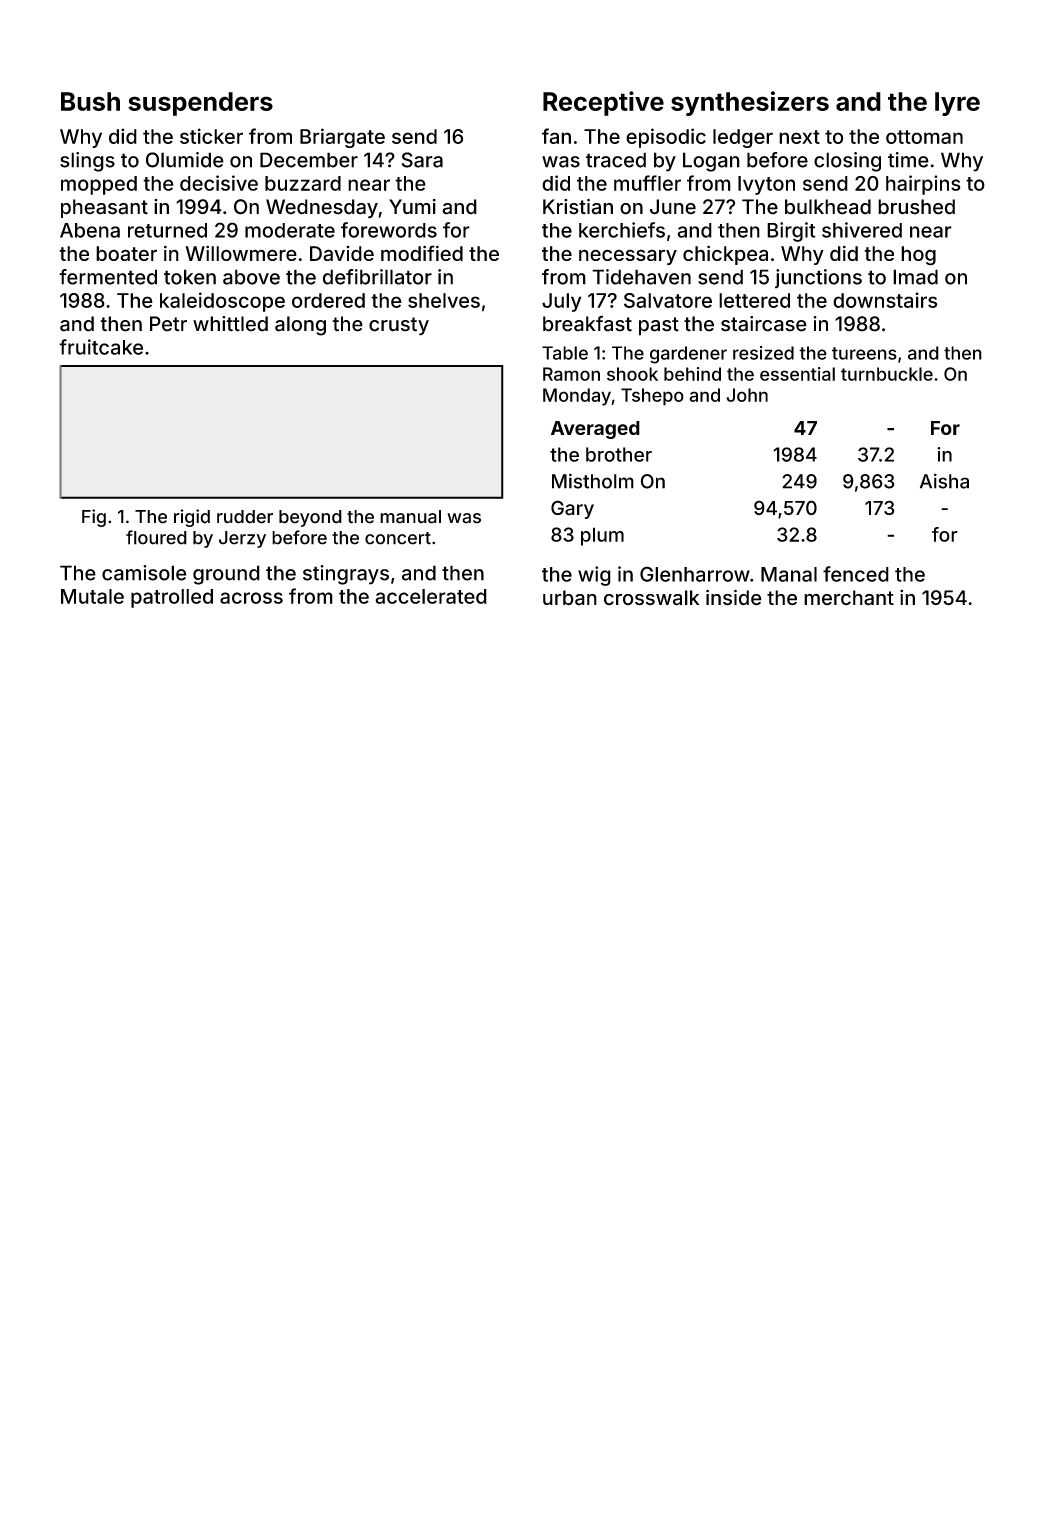 This document has height=1513, width=1045. Describe the element at coordinates (603, 103) in the document. I see `Receptive` at that location.
